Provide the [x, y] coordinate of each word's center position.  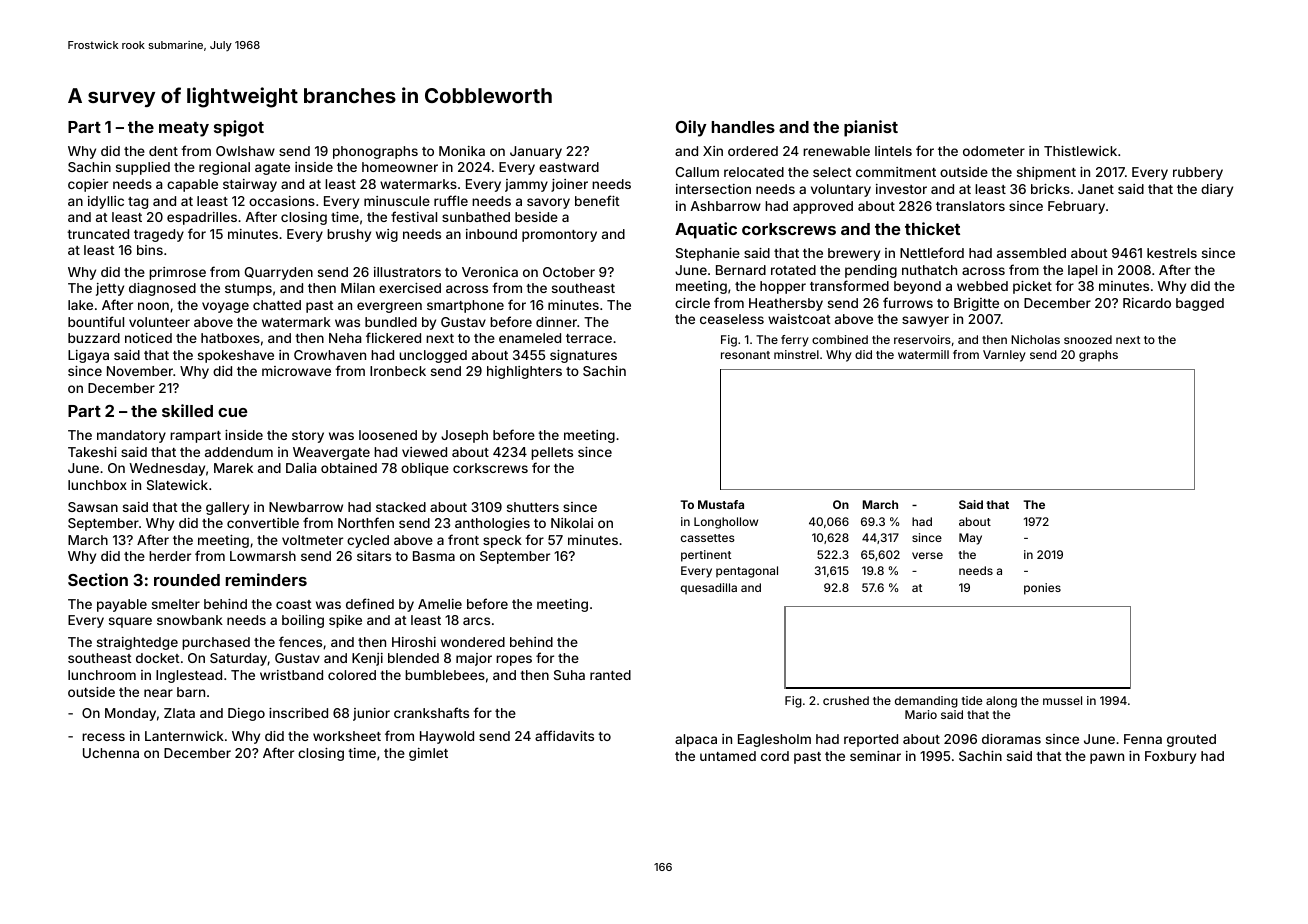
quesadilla [709, 589]
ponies [1042, 589]
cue [232, 412]
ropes [514, 660]
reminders [266, 579]
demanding [926, 702]
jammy [526, 185]
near [158, 693]
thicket [932, 228]
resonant [745, 355]
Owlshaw [245, 151]
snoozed [1088, 339]
